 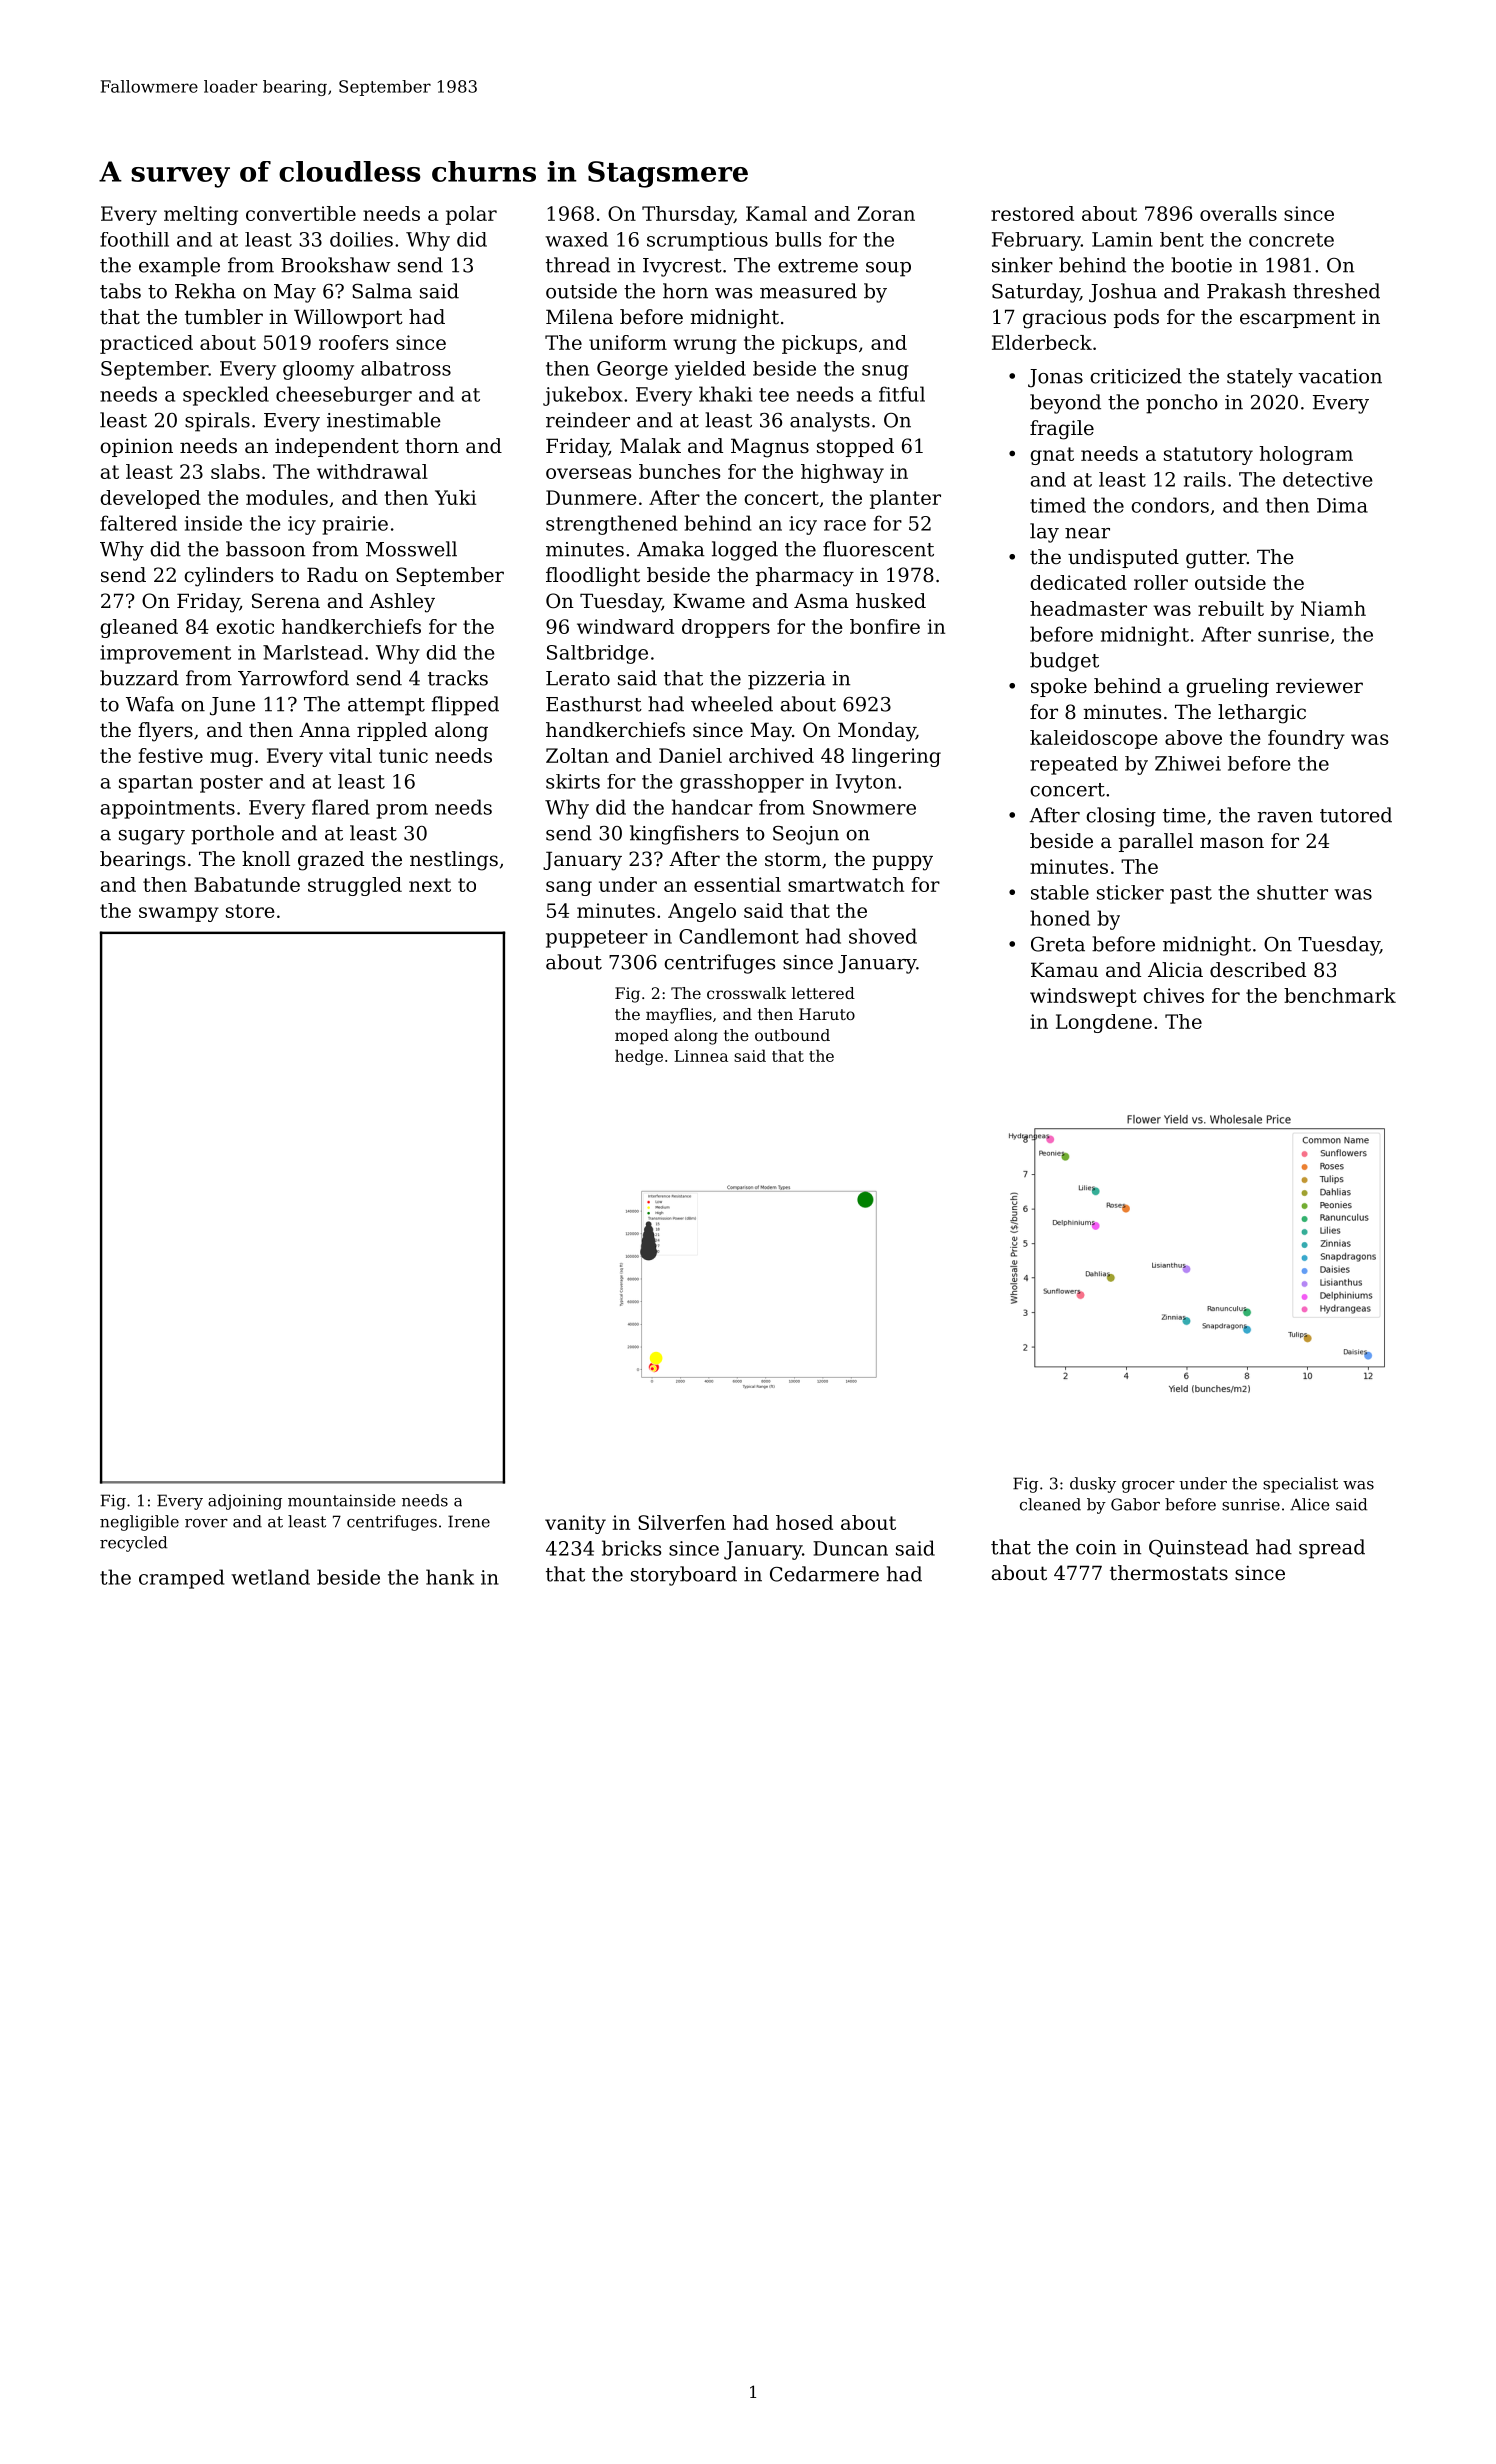 I want to click on wetland, so click(x=270, y=1577).
